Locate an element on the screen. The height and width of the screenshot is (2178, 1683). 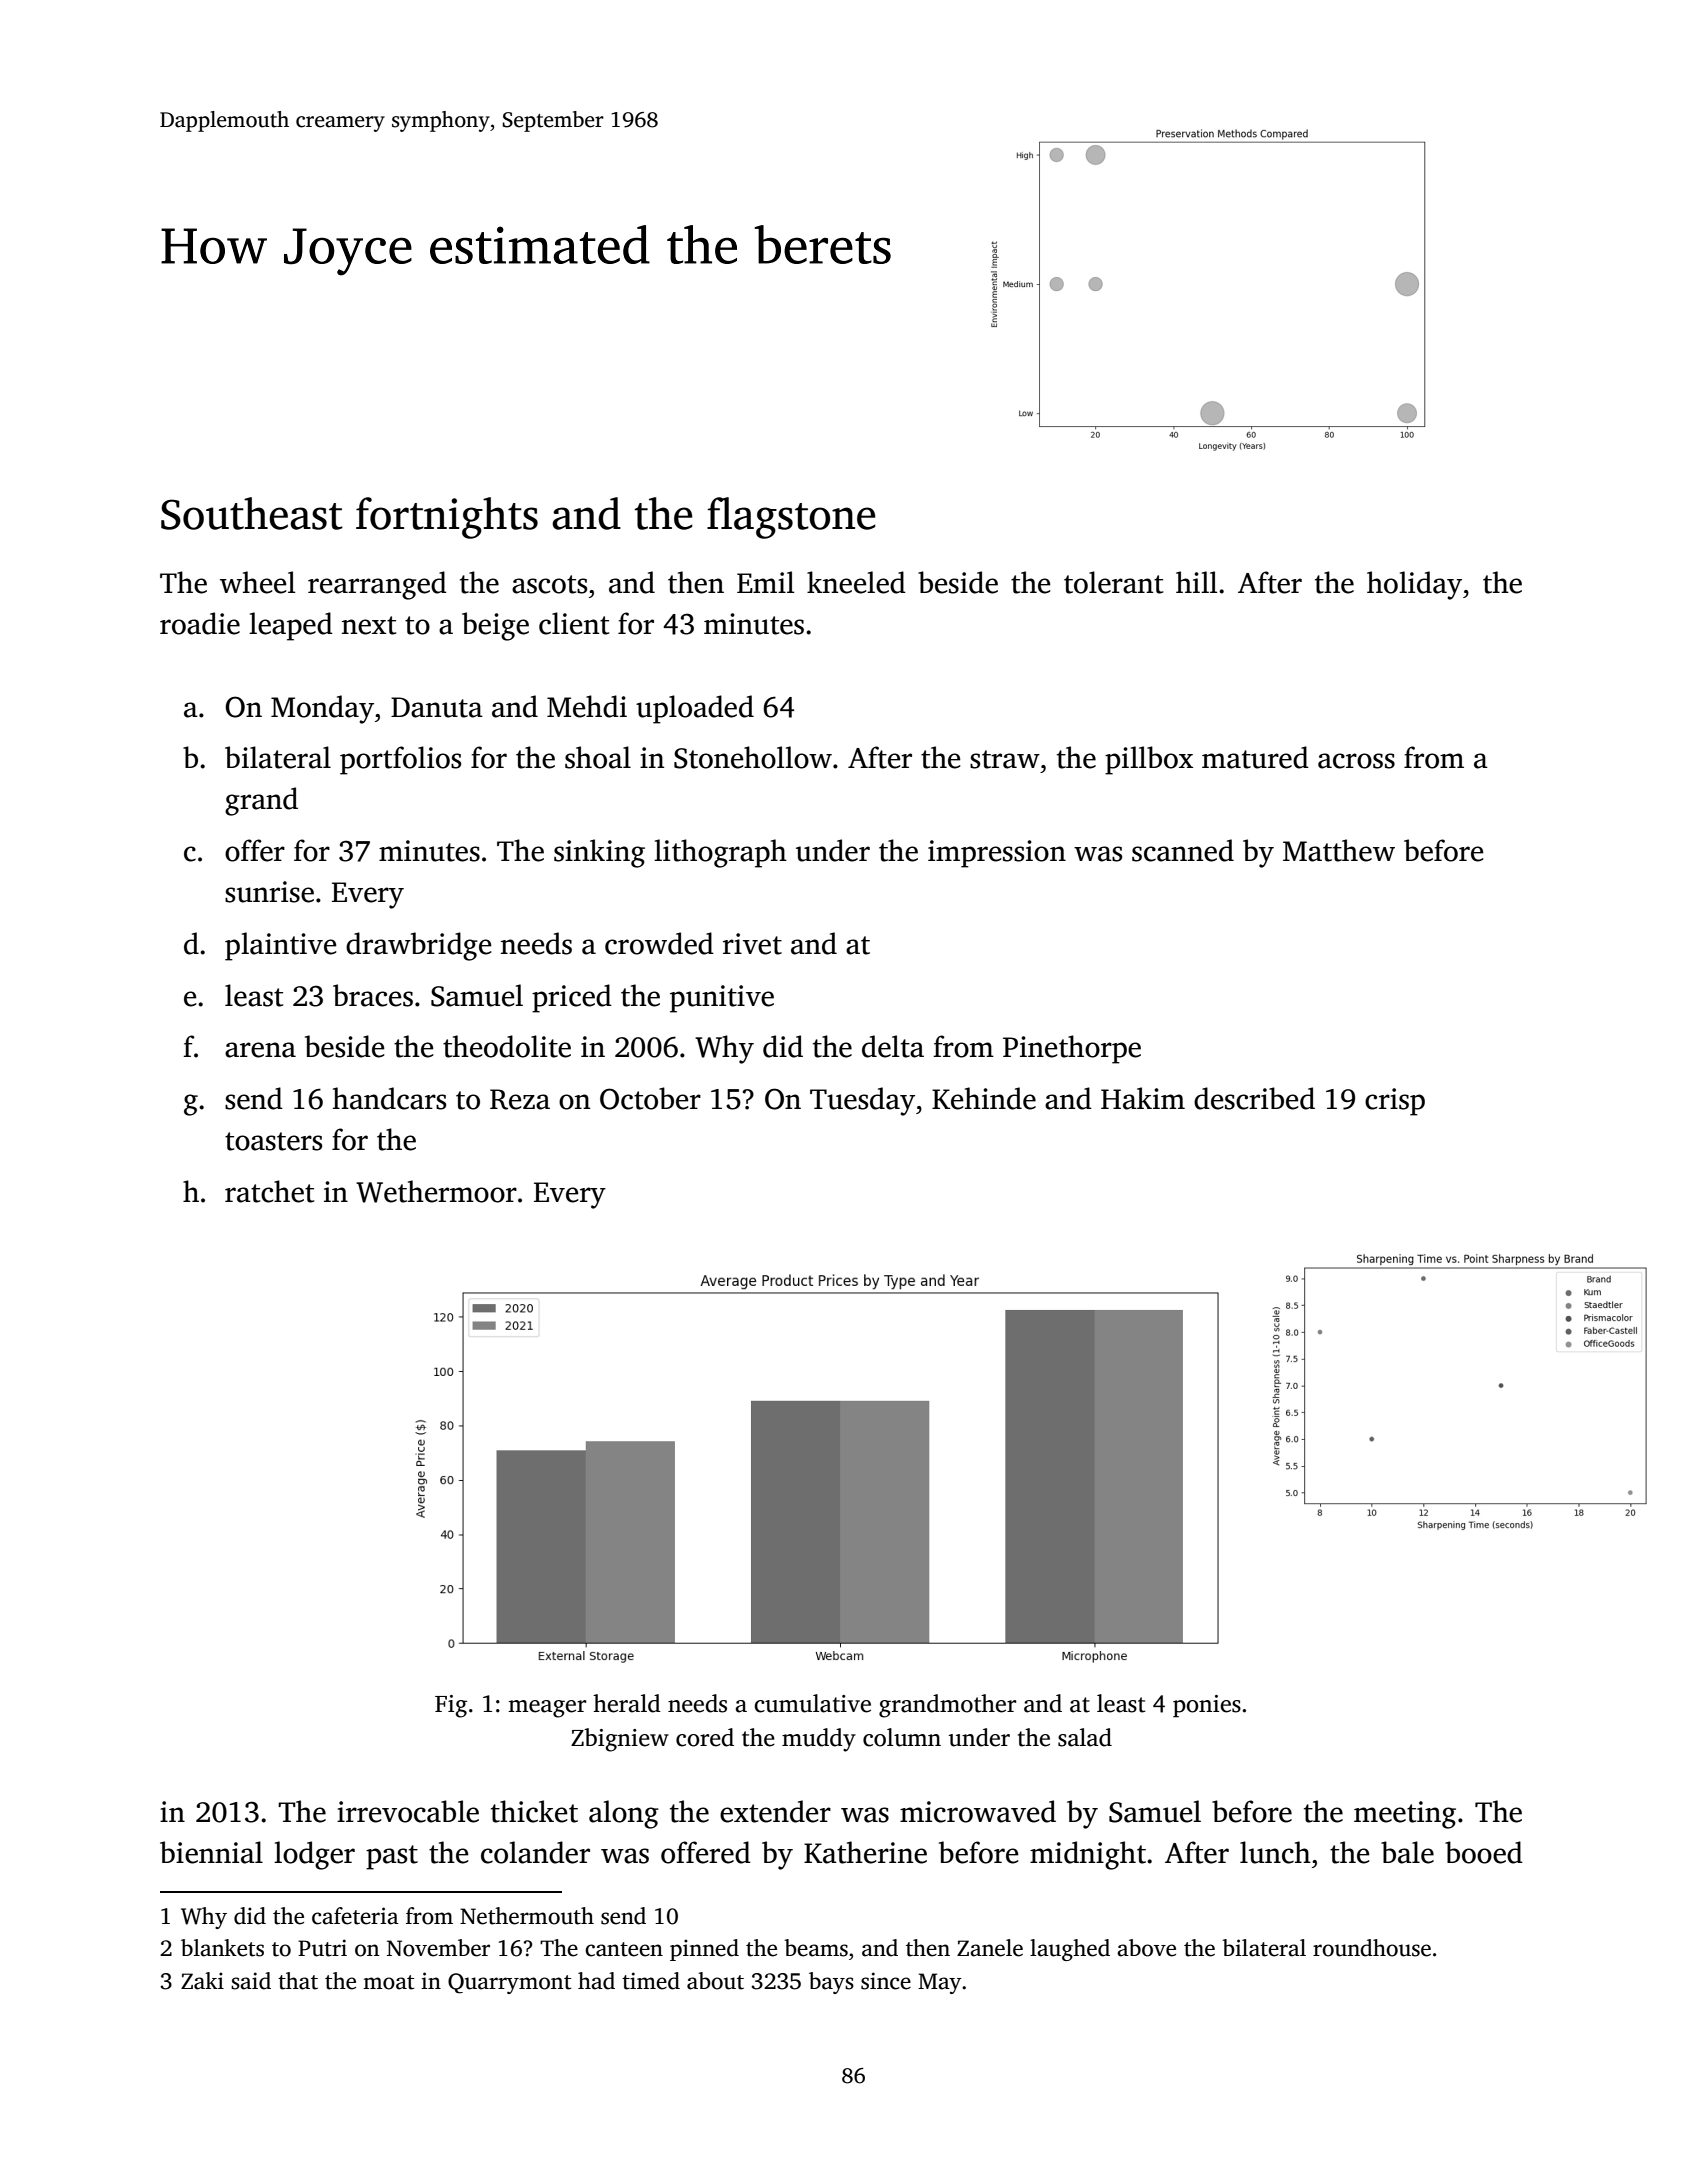
impression is located at coordinates (997, 854).
